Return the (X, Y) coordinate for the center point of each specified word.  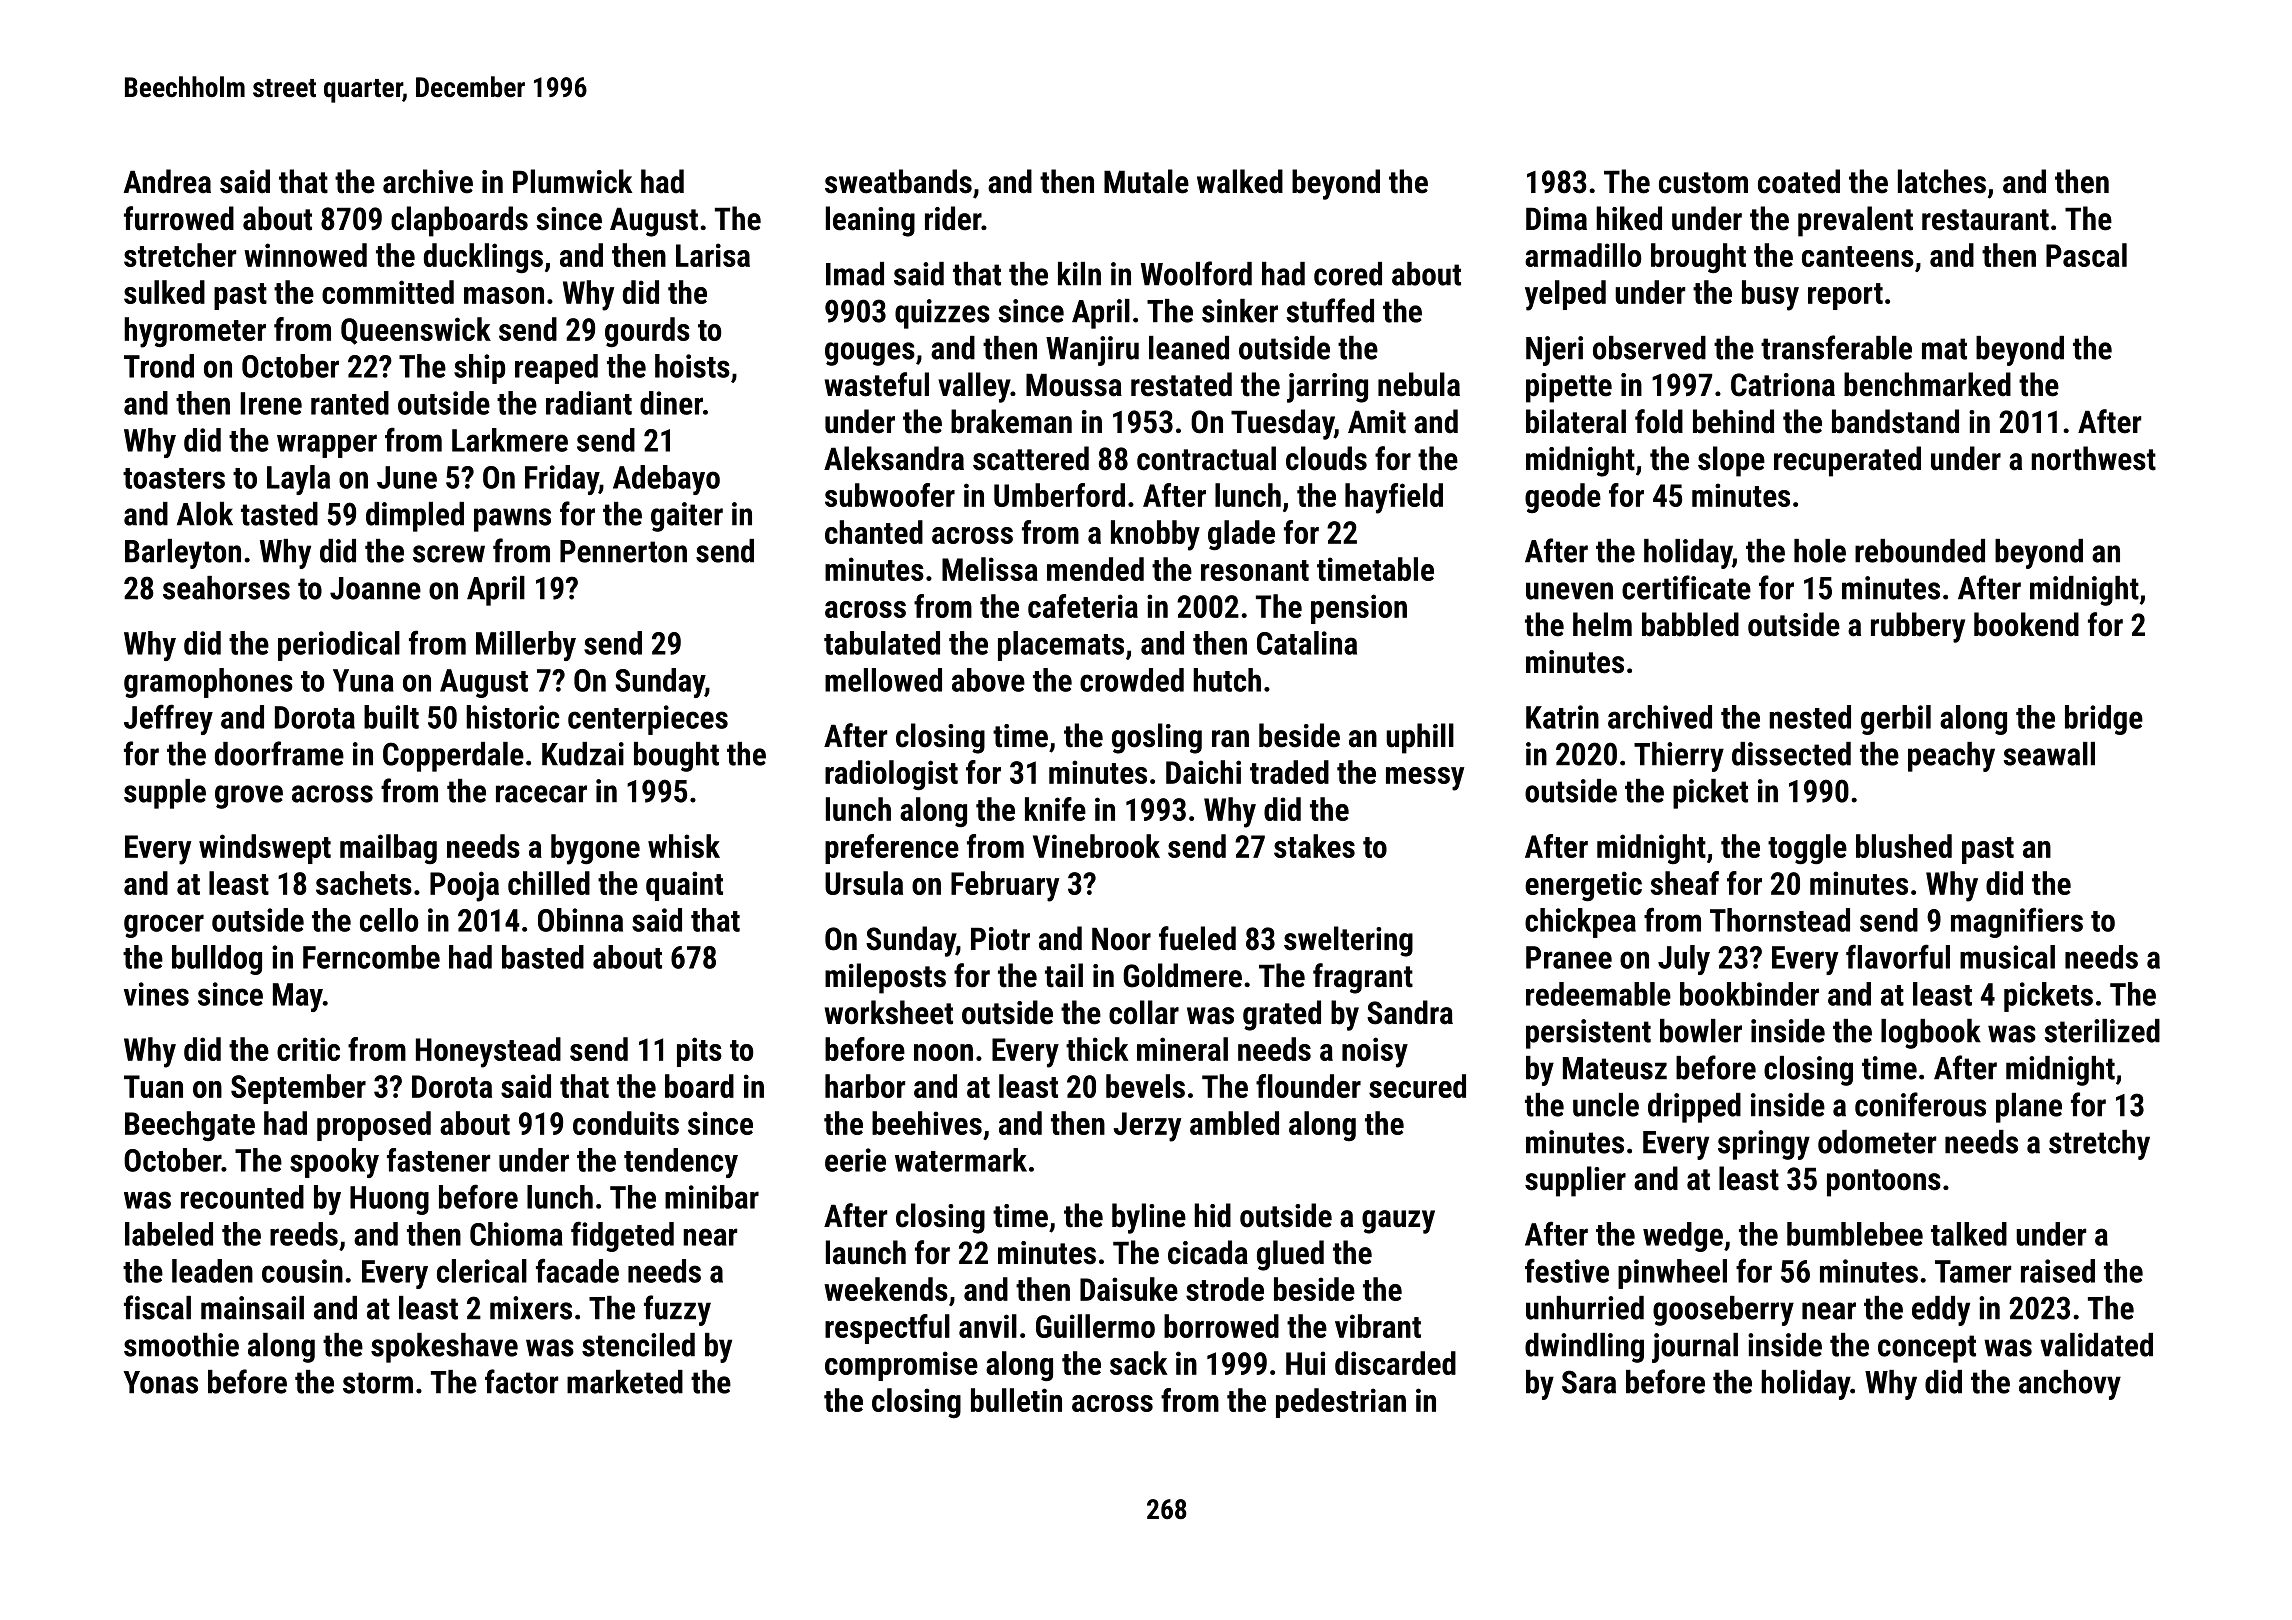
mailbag (388, 849)
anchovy (2070, 1385)
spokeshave (444, 1348)
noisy (1375, 1052)
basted (543, 957)
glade (1241, 535)
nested (1810, 717)
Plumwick (572, 181)
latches (1942, 181)
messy (1425, 779)
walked (1240, 181)
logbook (1931, 1034)
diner (671, 403)
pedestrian (1341, 1403)
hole (1820, 551)
